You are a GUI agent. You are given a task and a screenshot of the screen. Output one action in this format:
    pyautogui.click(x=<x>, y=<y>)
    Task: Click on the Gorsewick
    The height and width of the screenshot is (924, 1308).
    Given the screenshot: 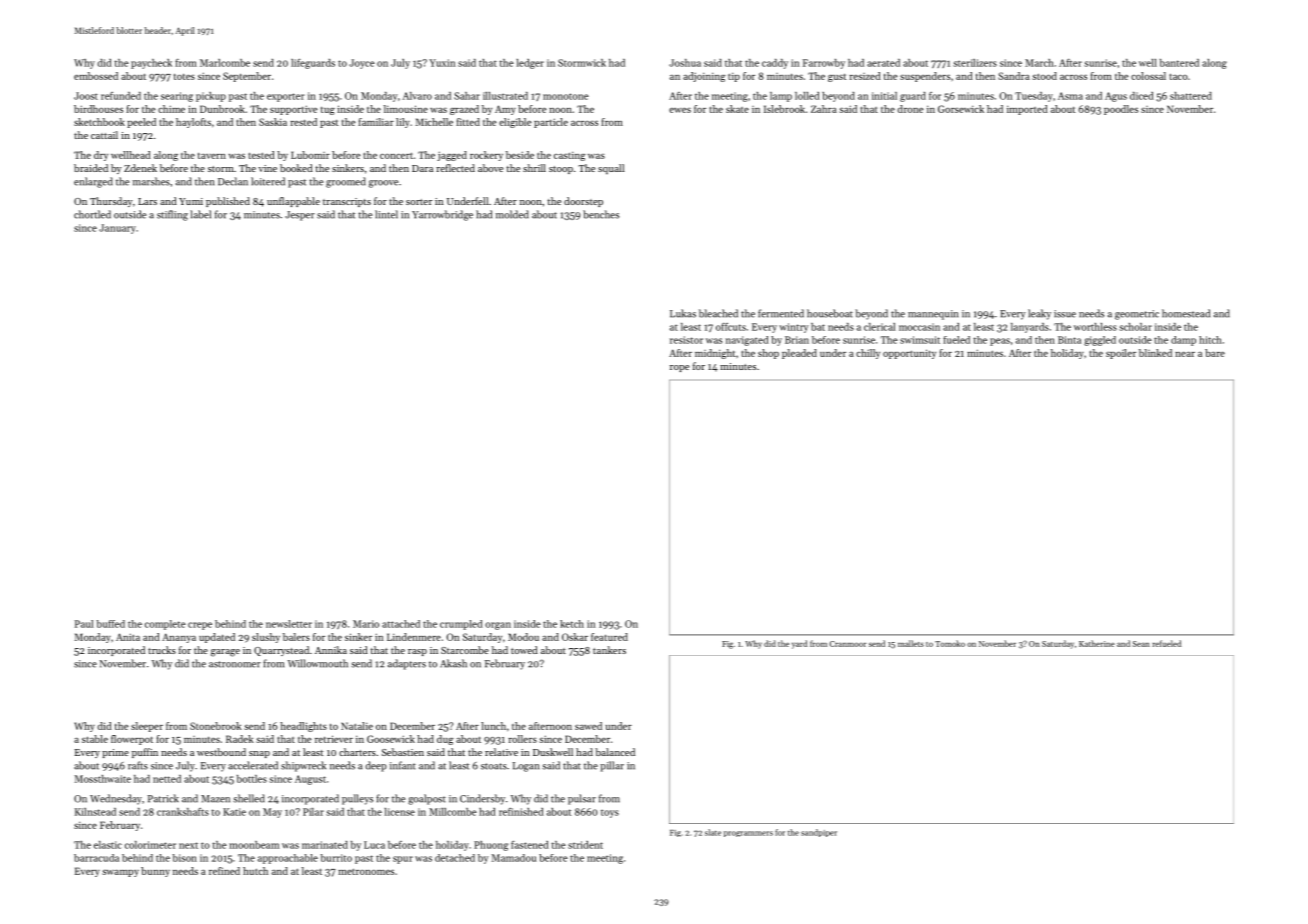 What is the action you would take?
    pyautogui.click(x=961, y=109)
